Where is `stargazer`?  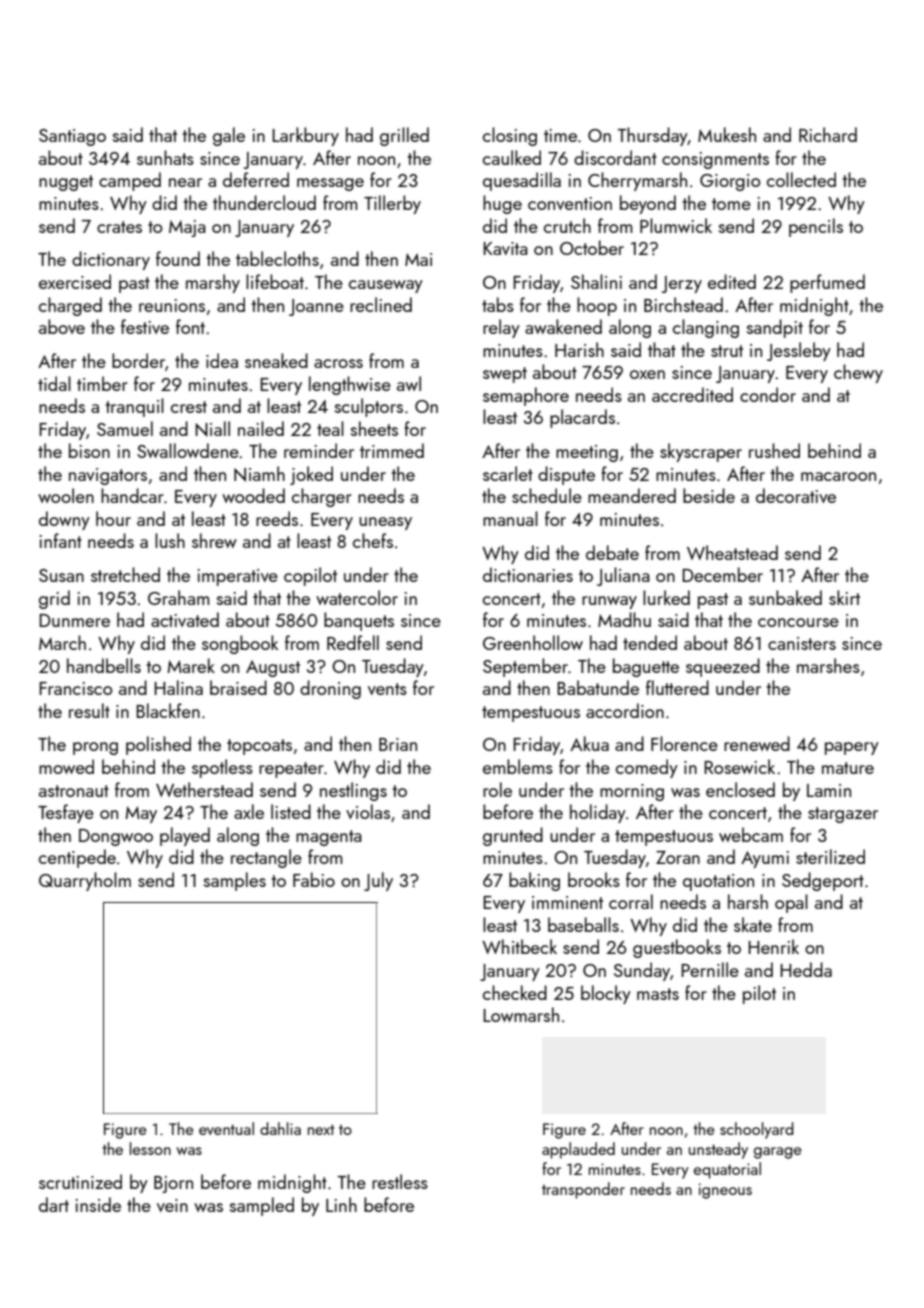 stargazer is located at coordinates (843, 815).
